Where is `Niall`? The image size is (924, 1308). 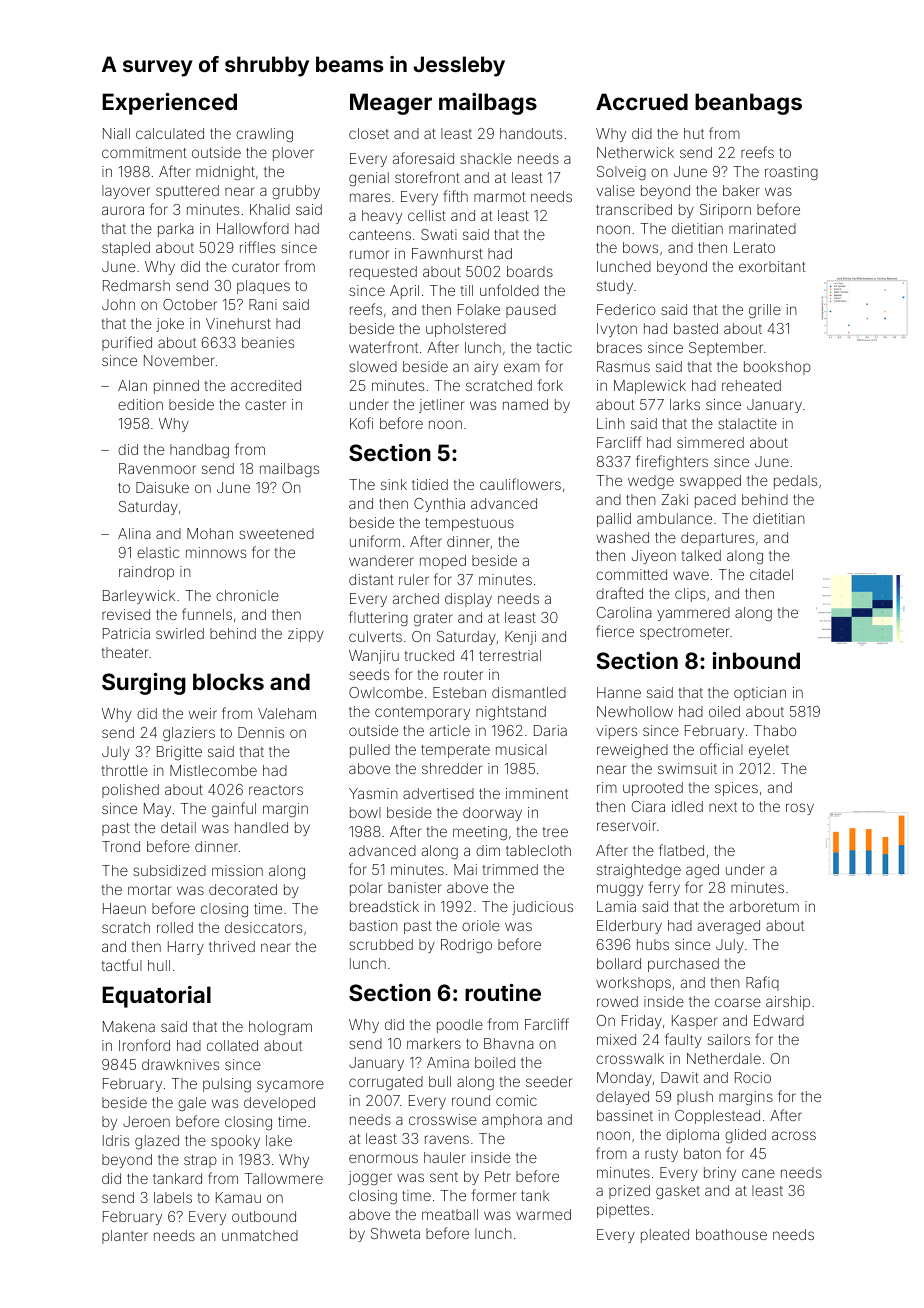
Niall is located at coordinates (116, 133).
